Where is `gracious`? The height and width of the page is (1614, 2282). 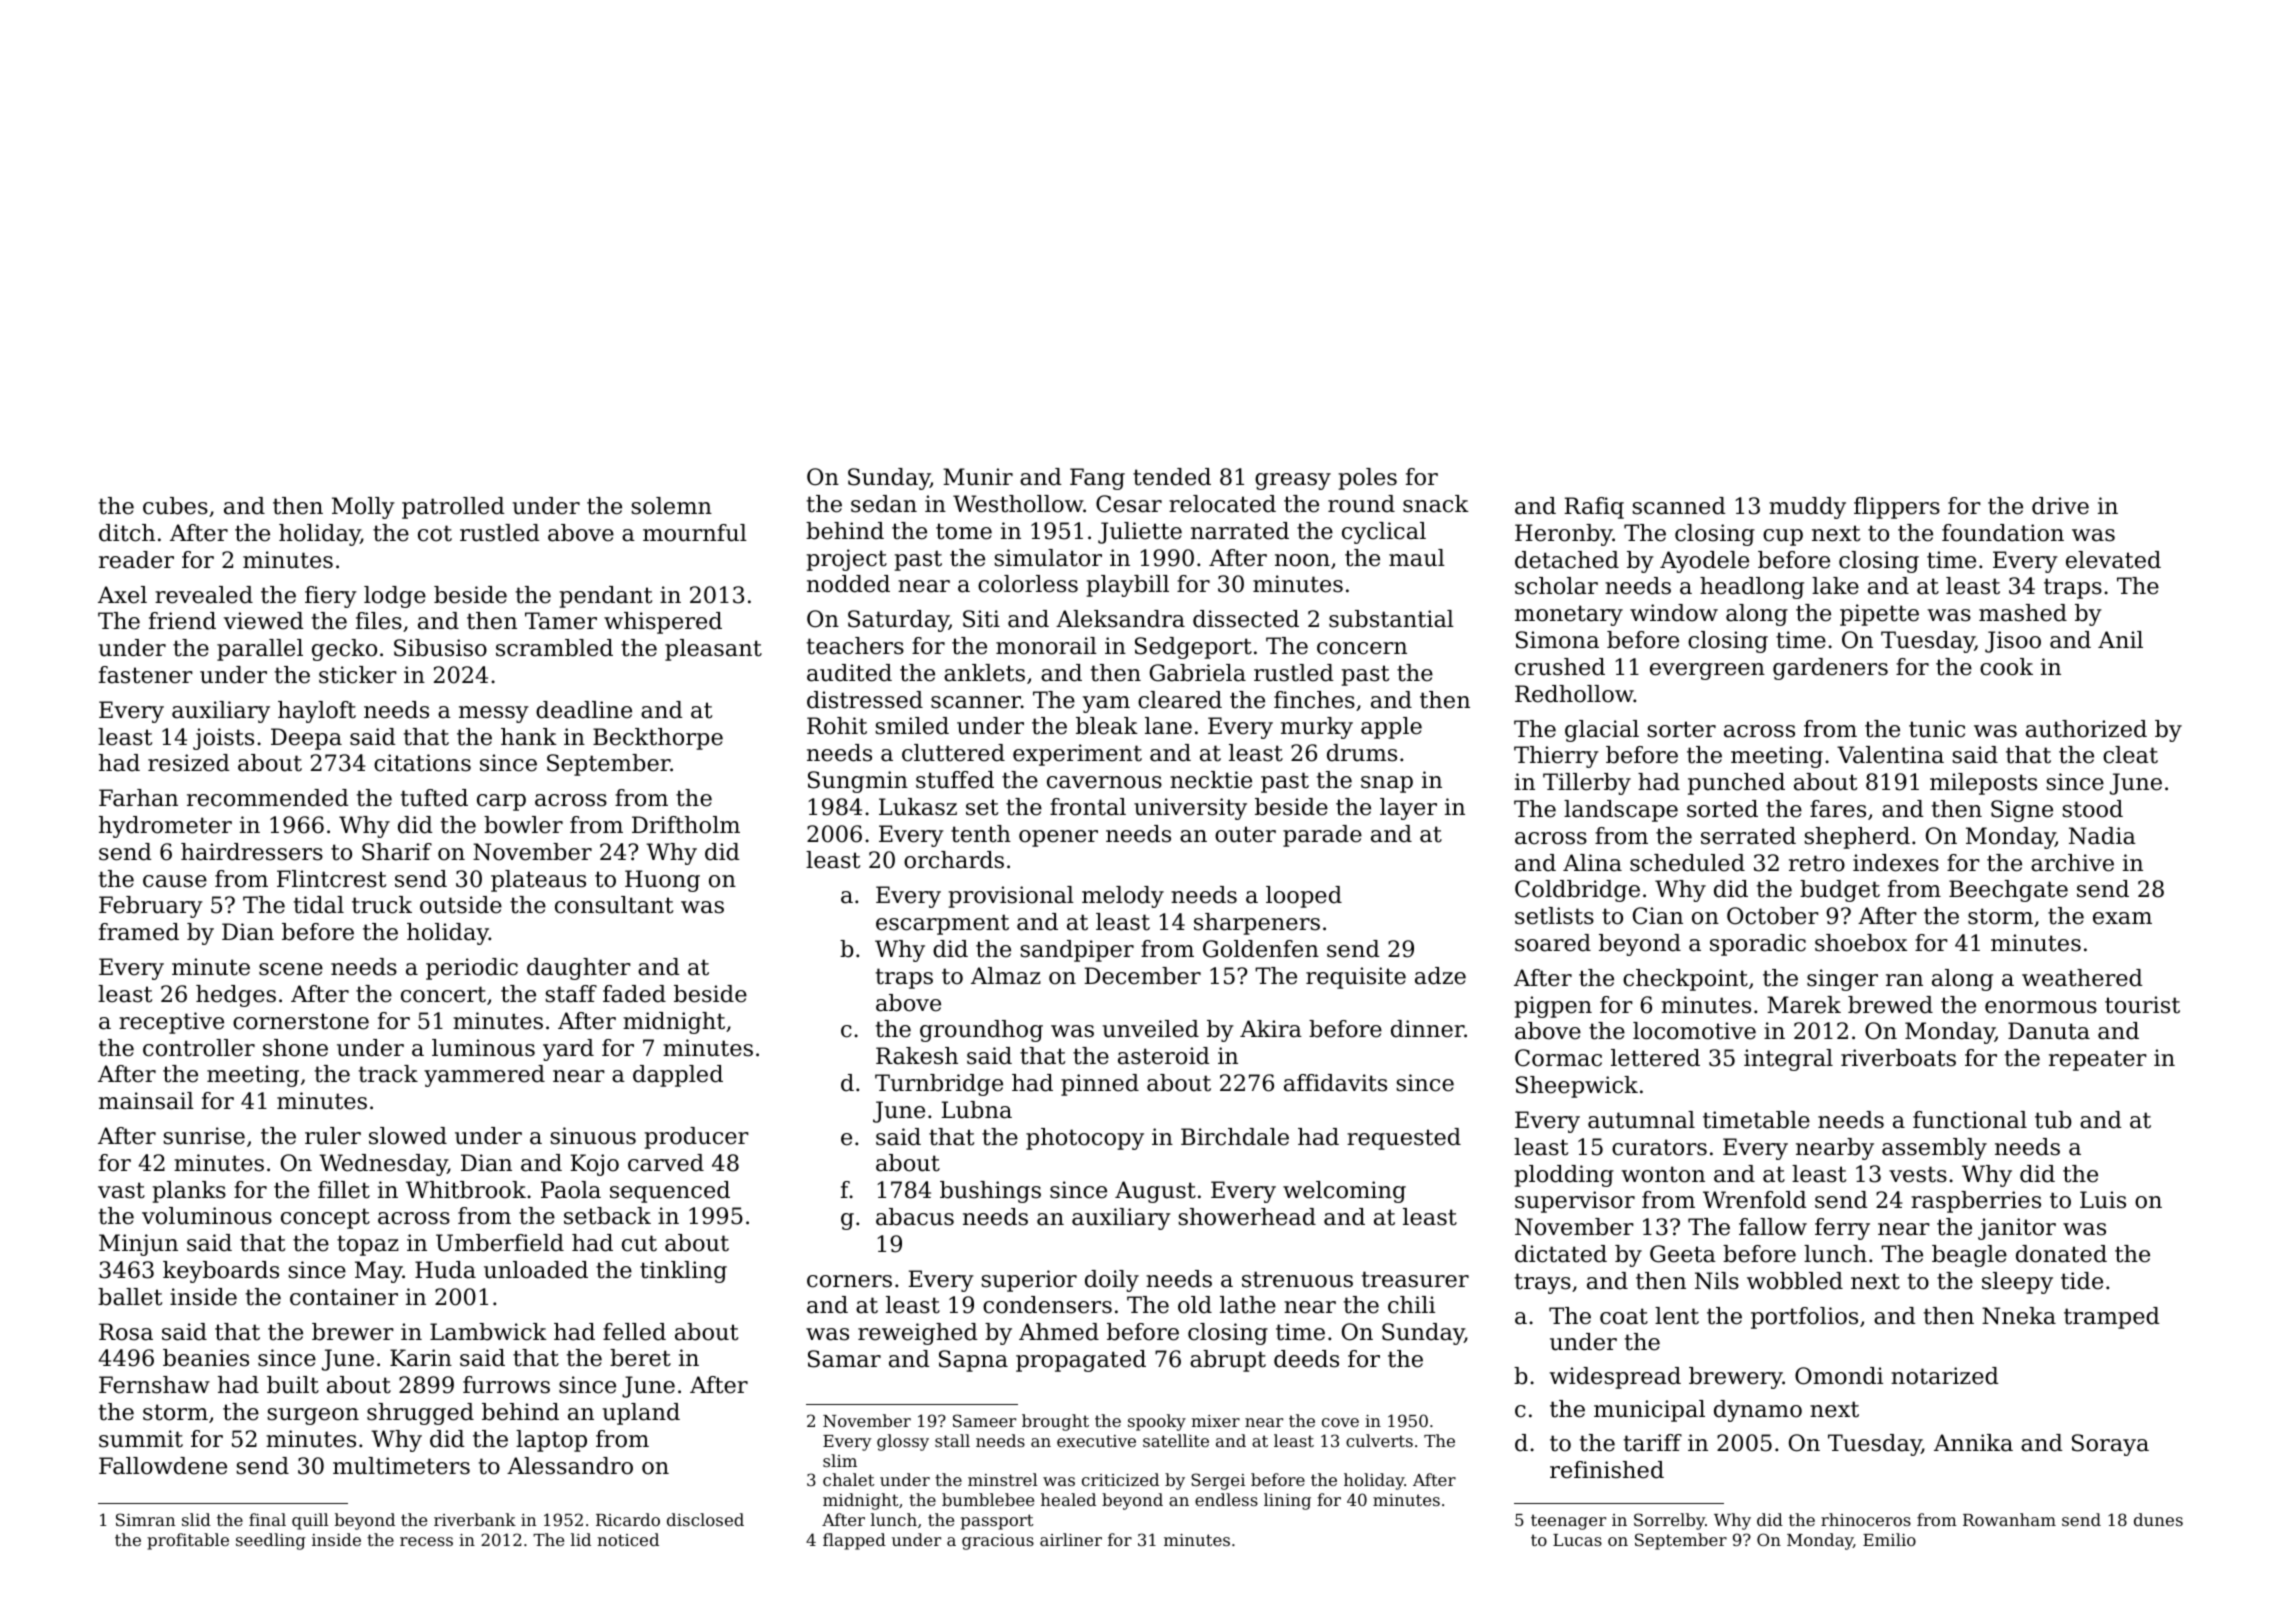 gracious is located at coordinates (998, 1542).
